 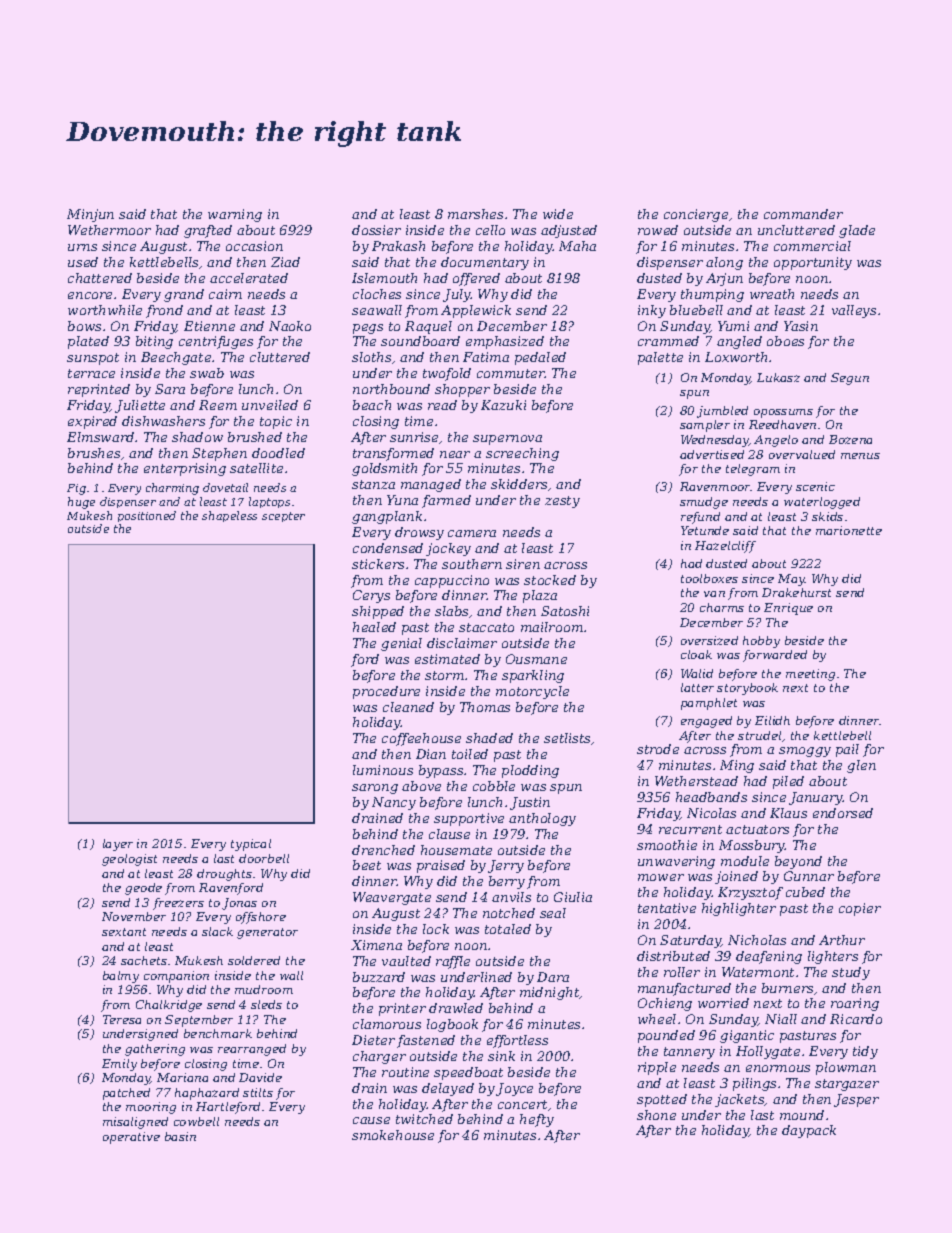 What do you see at coordinates (847, 750) in the image?
I see `pail` at bounding box center [847, 750].
